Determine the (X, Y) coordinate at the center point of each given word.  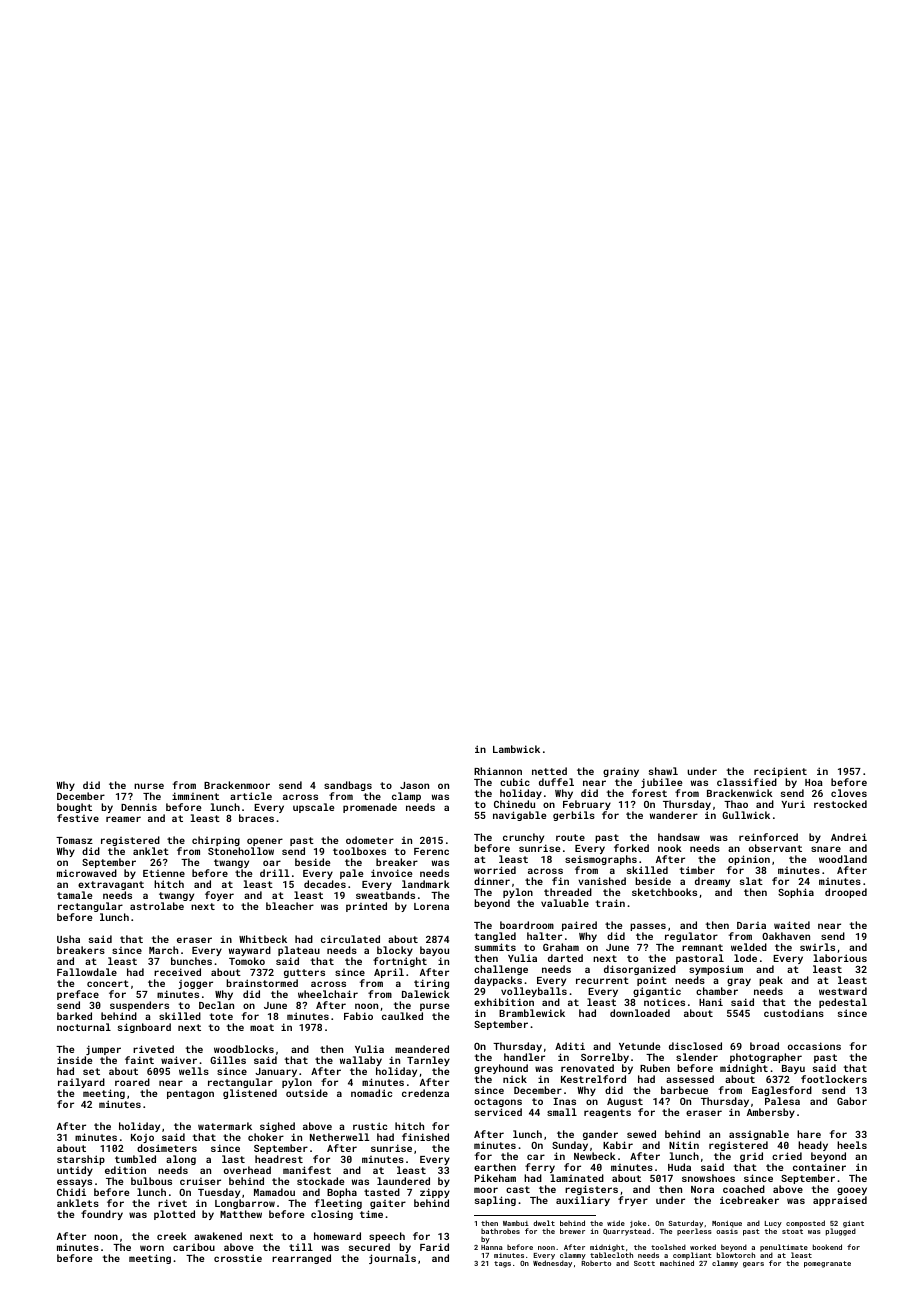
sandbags (348, 786)
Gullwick (746, 815)
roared (132, 1082)
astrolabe (157, 906)
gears (753, 1265)
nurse (149, 786)
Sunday (570, 1147)
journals (392, 1259)
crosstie (238, 1258)
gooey (852, 1192)
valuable (565, 903)
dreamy (712, 882)
